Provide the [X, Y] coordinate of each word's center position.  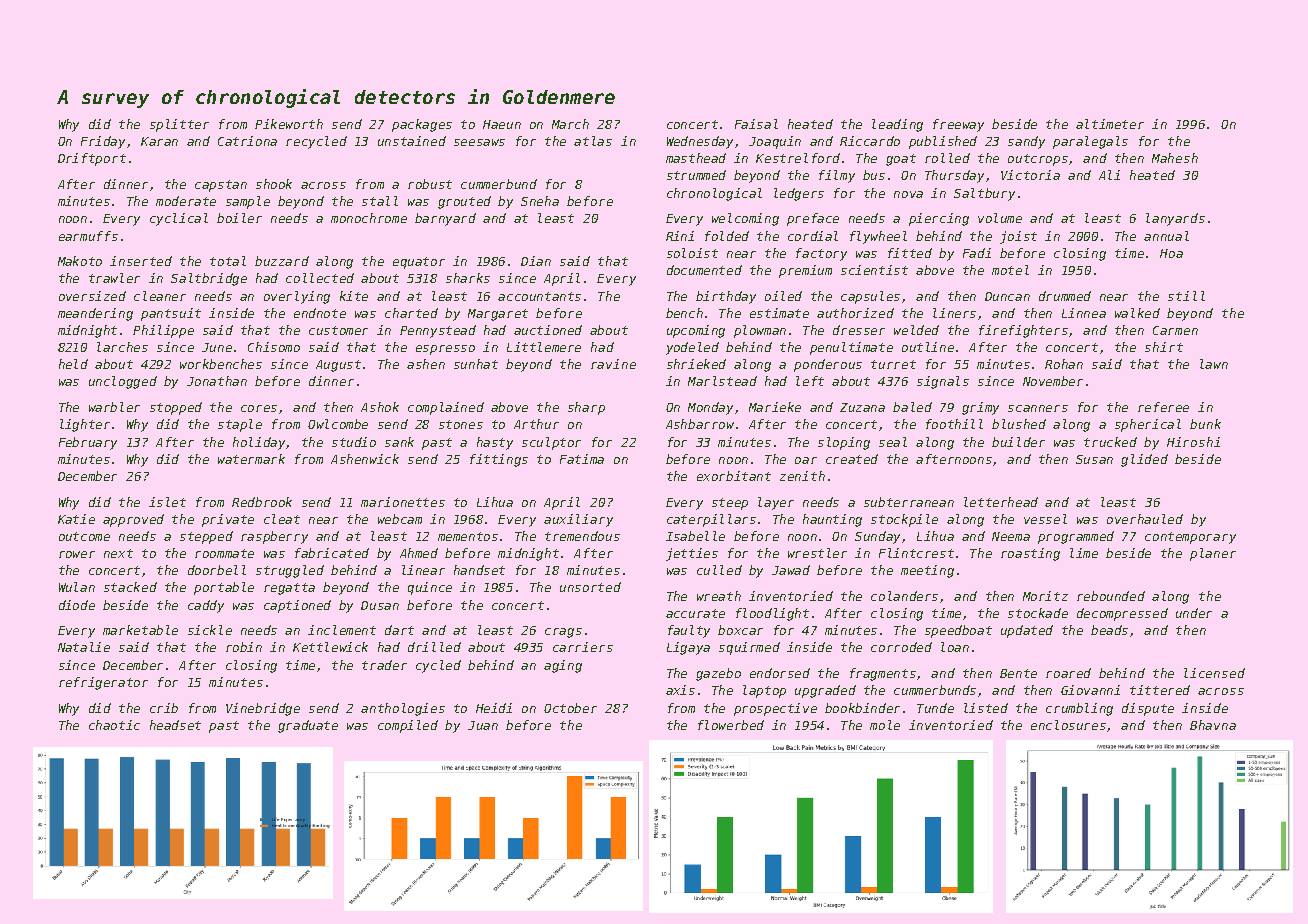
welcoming [745, 219]
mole [885, 725]
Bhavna [1213, 725]
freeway [958, 125]
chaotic [114, 725]
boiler [239, 218]
